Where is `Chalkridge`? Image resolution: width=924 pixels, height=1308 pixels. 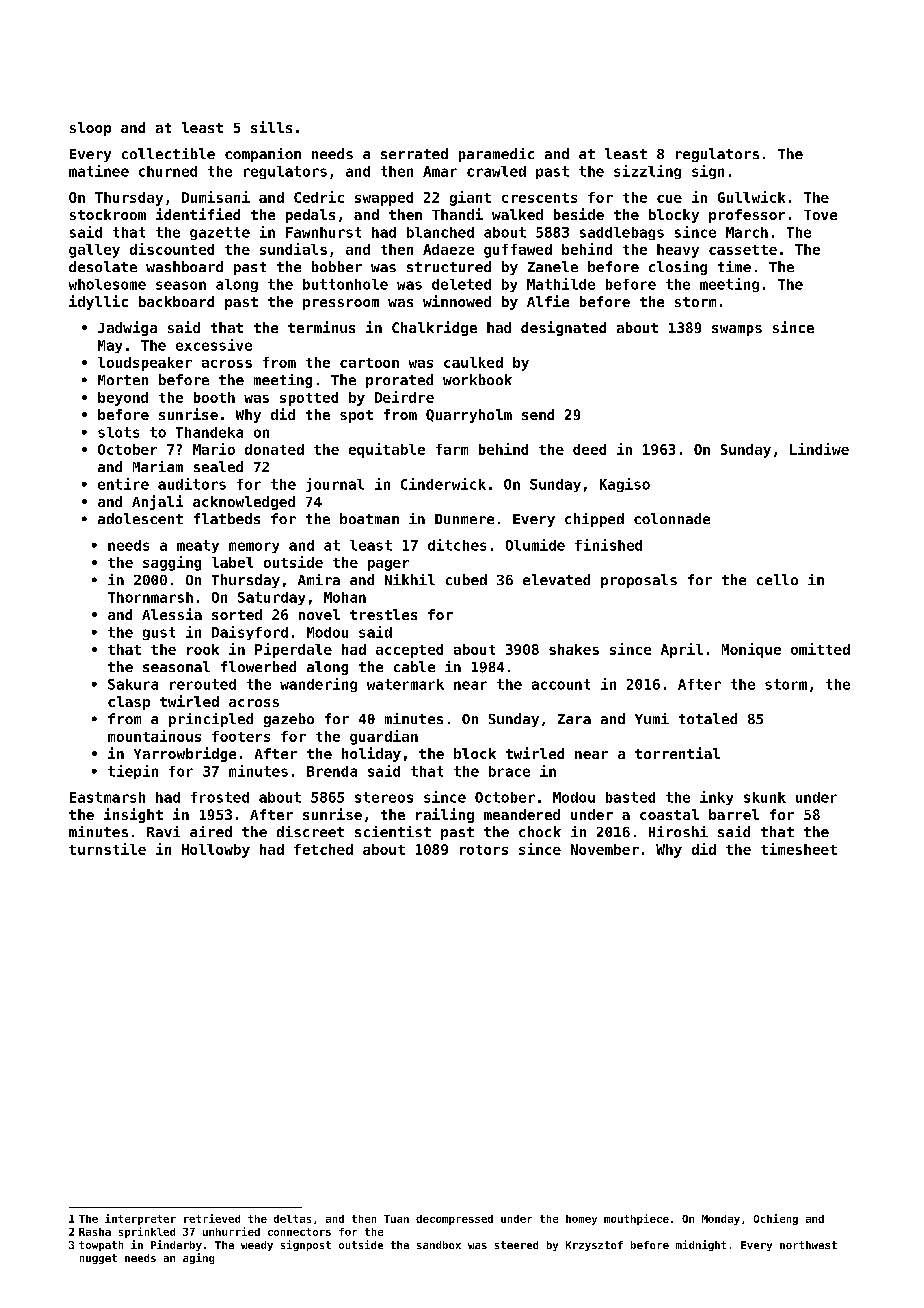
Chalkridge is located at coordinates (434, 328).
